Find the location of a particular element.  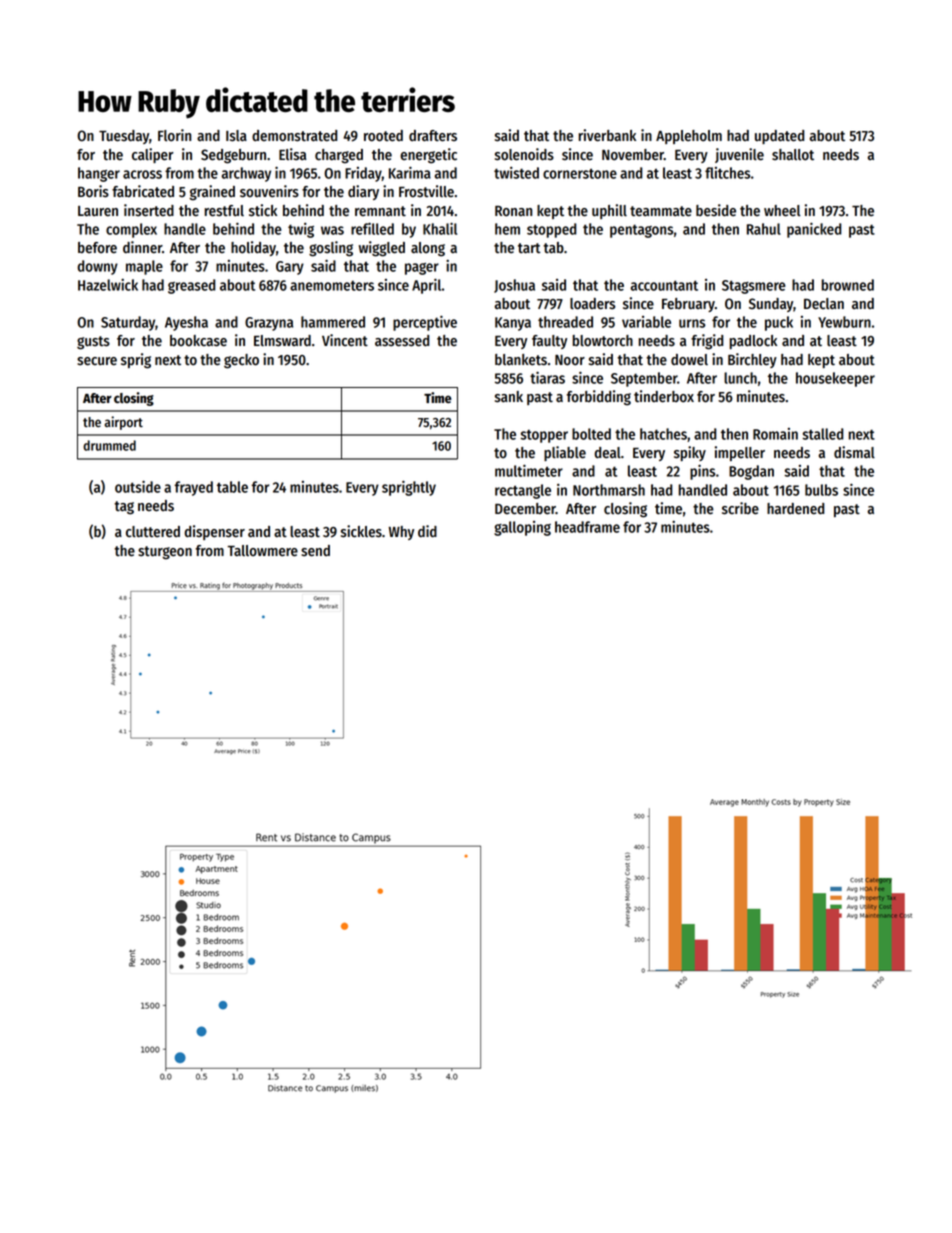

archway is located at coordinates (246, 174).
